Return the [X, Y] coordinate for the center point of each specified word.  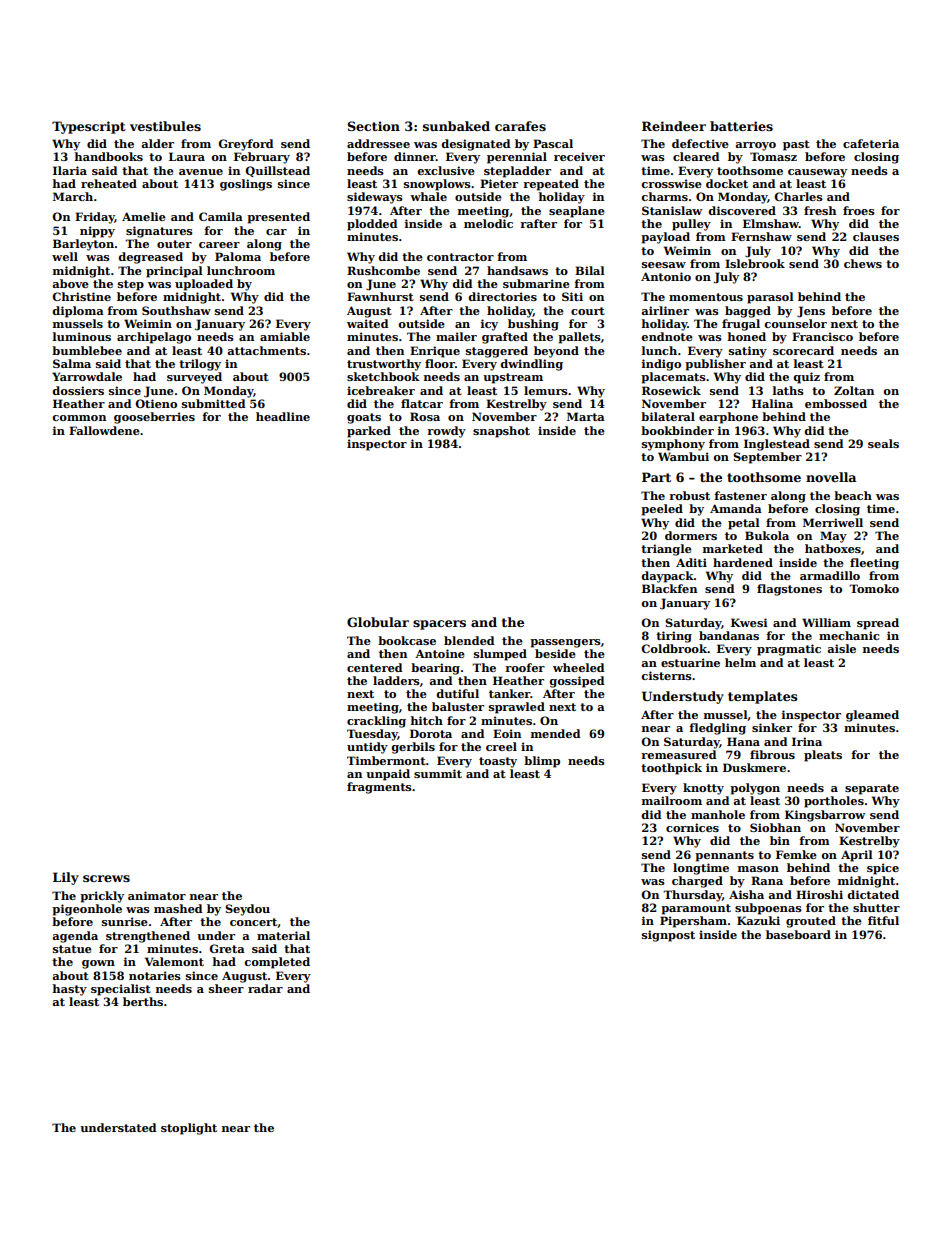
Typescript [89, 127]
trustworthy [384, 365]
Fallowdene [104, 430]
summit [438, 773]
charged [697, 882]
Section [374, 126]
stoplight [189, 1129]
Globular [378, 622]
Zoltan [854, 390]
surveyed [194, 378]
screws [106, 878]
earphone [728, 418]
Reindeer [674, 126]
